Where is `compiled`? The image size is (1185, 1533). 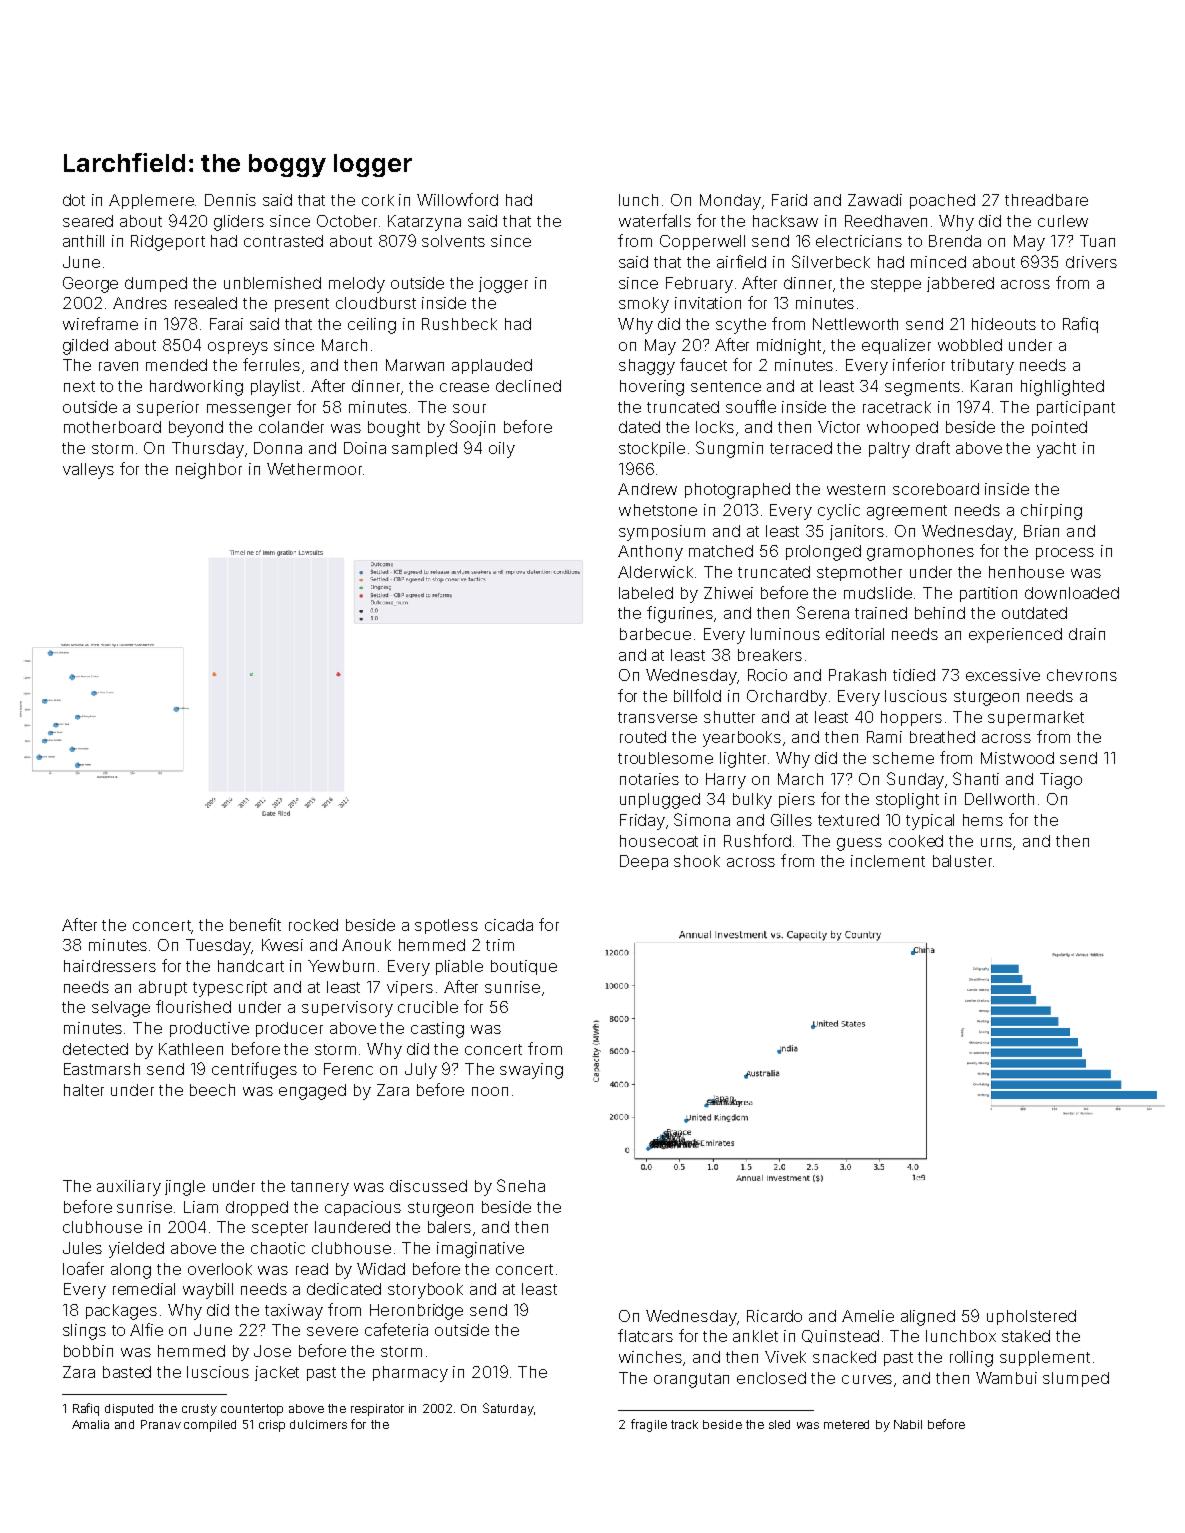 compiled is located at coordinates (210, 1426).
